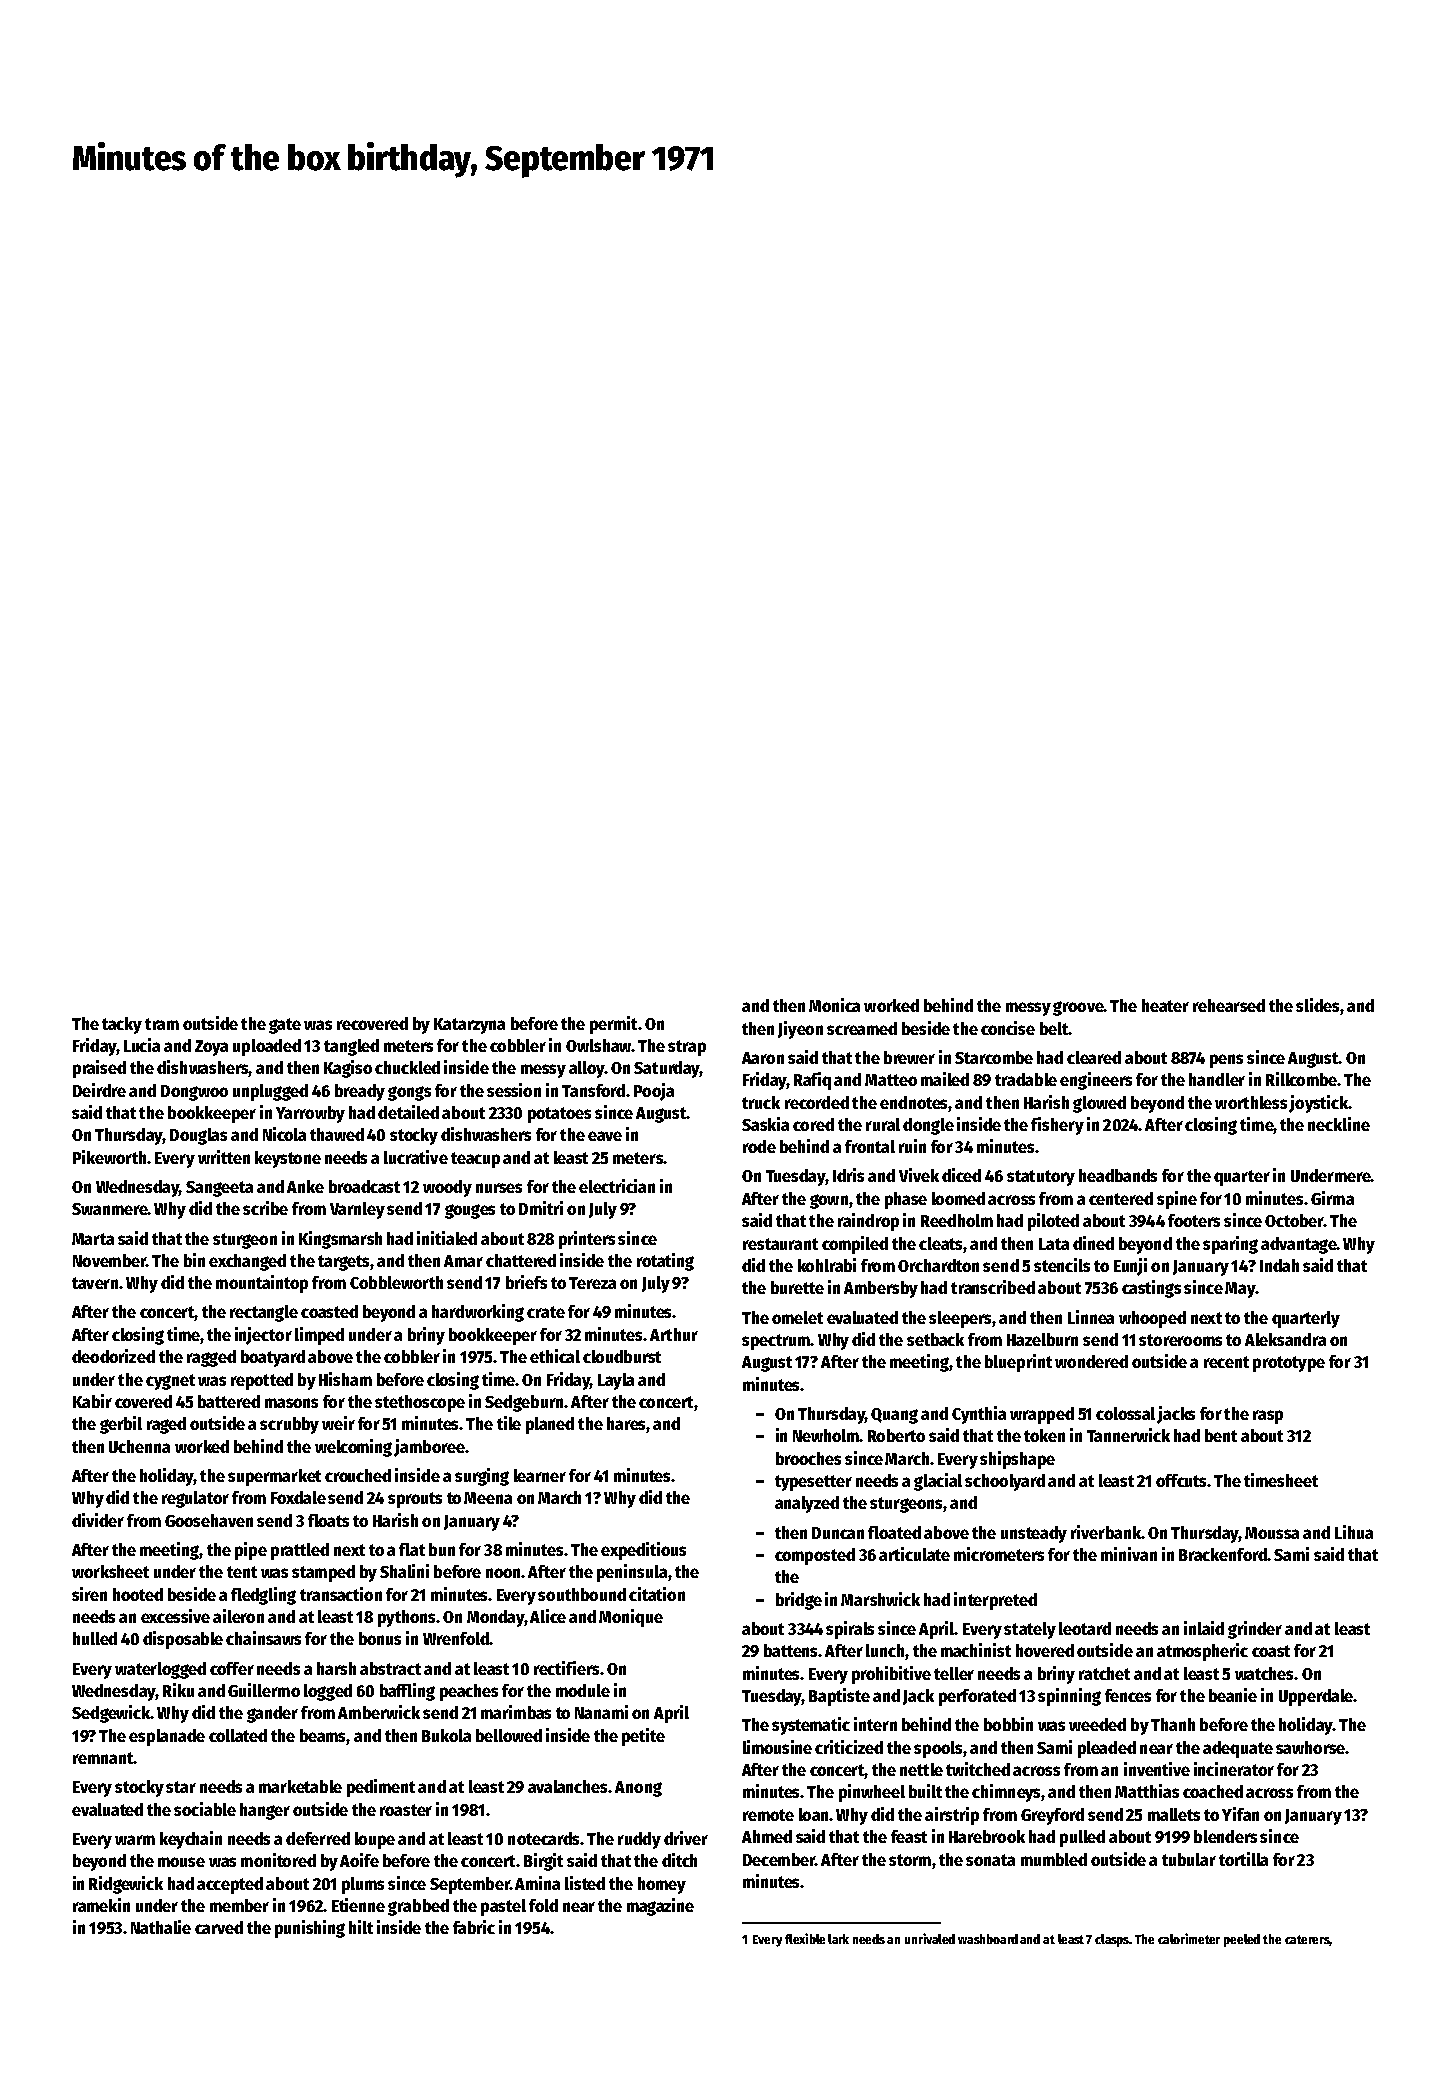  Describe the element at coordinates (99, 1069) in the screenshot. I see `praised` at that location.
